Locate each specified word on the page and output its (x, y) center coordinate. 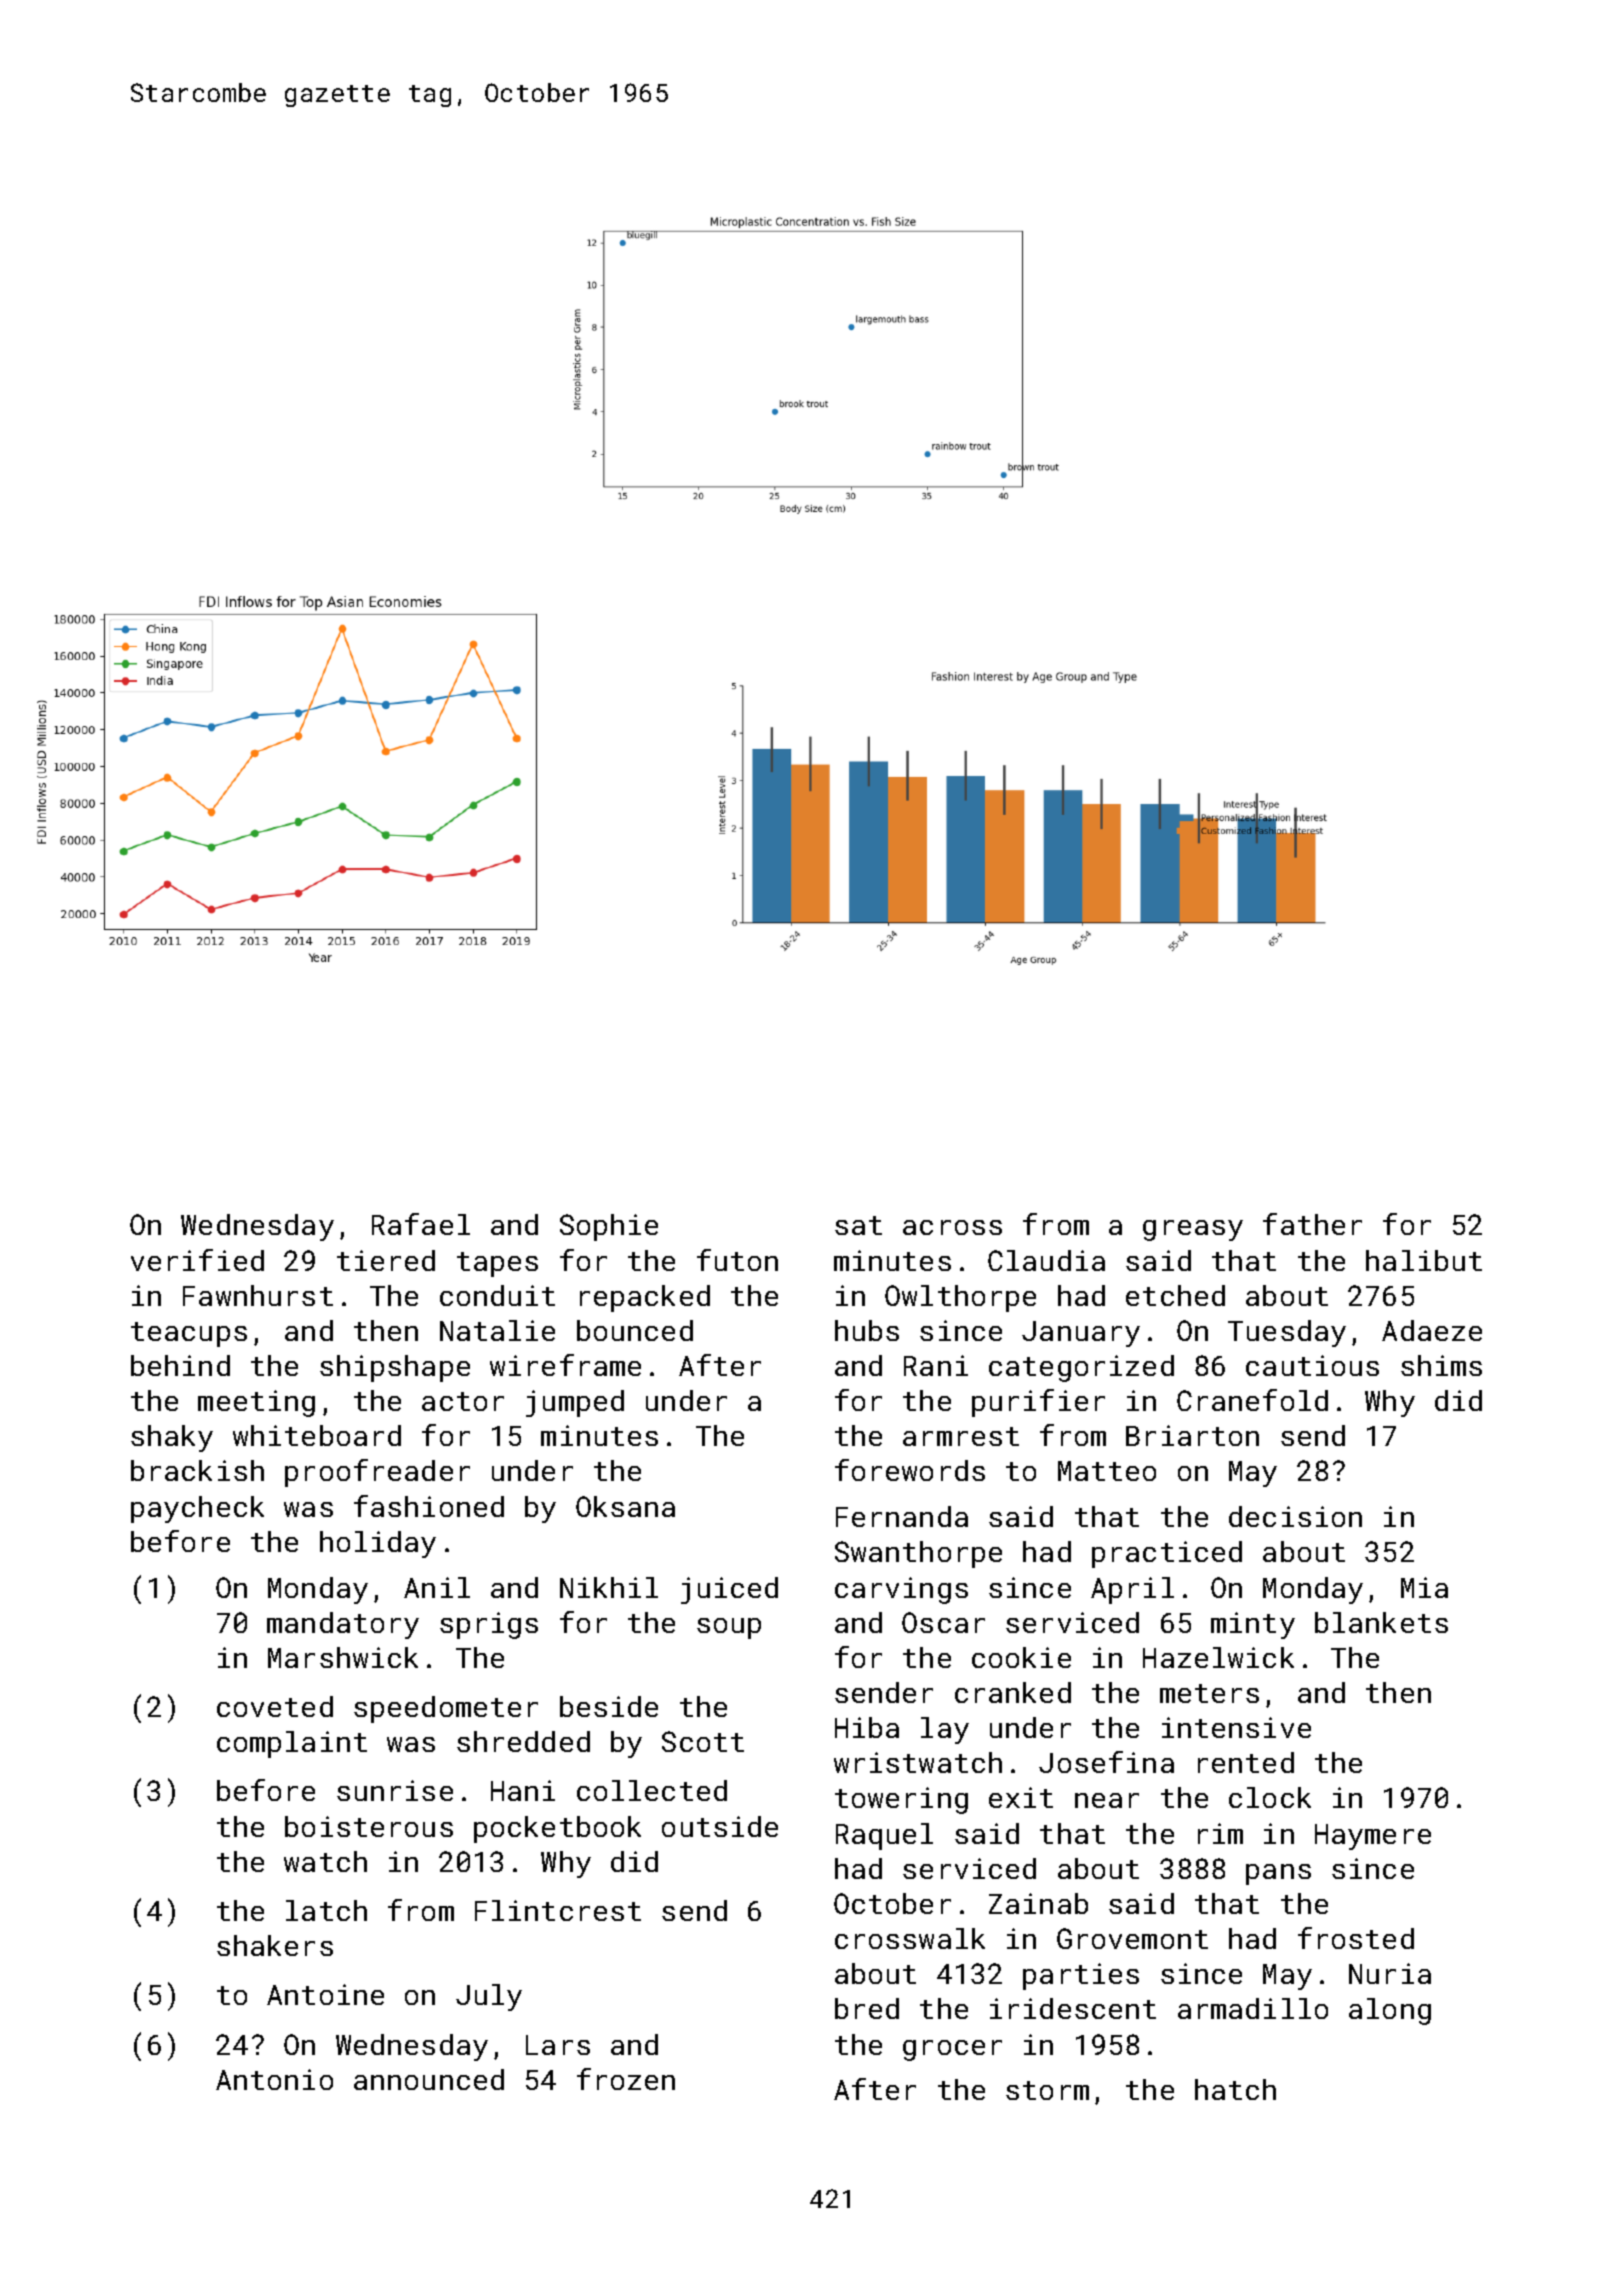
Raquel (884, 1836)
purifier (1038, 1403)
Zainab (1038, 1903)
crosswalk (910, 1938)
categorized (1081, 1368)
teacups (189, 1334)
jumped (575, 1403)
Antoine (325, 1994)
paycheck (197, 1509)
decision (1295, 1516)
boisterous (369, 1826)
